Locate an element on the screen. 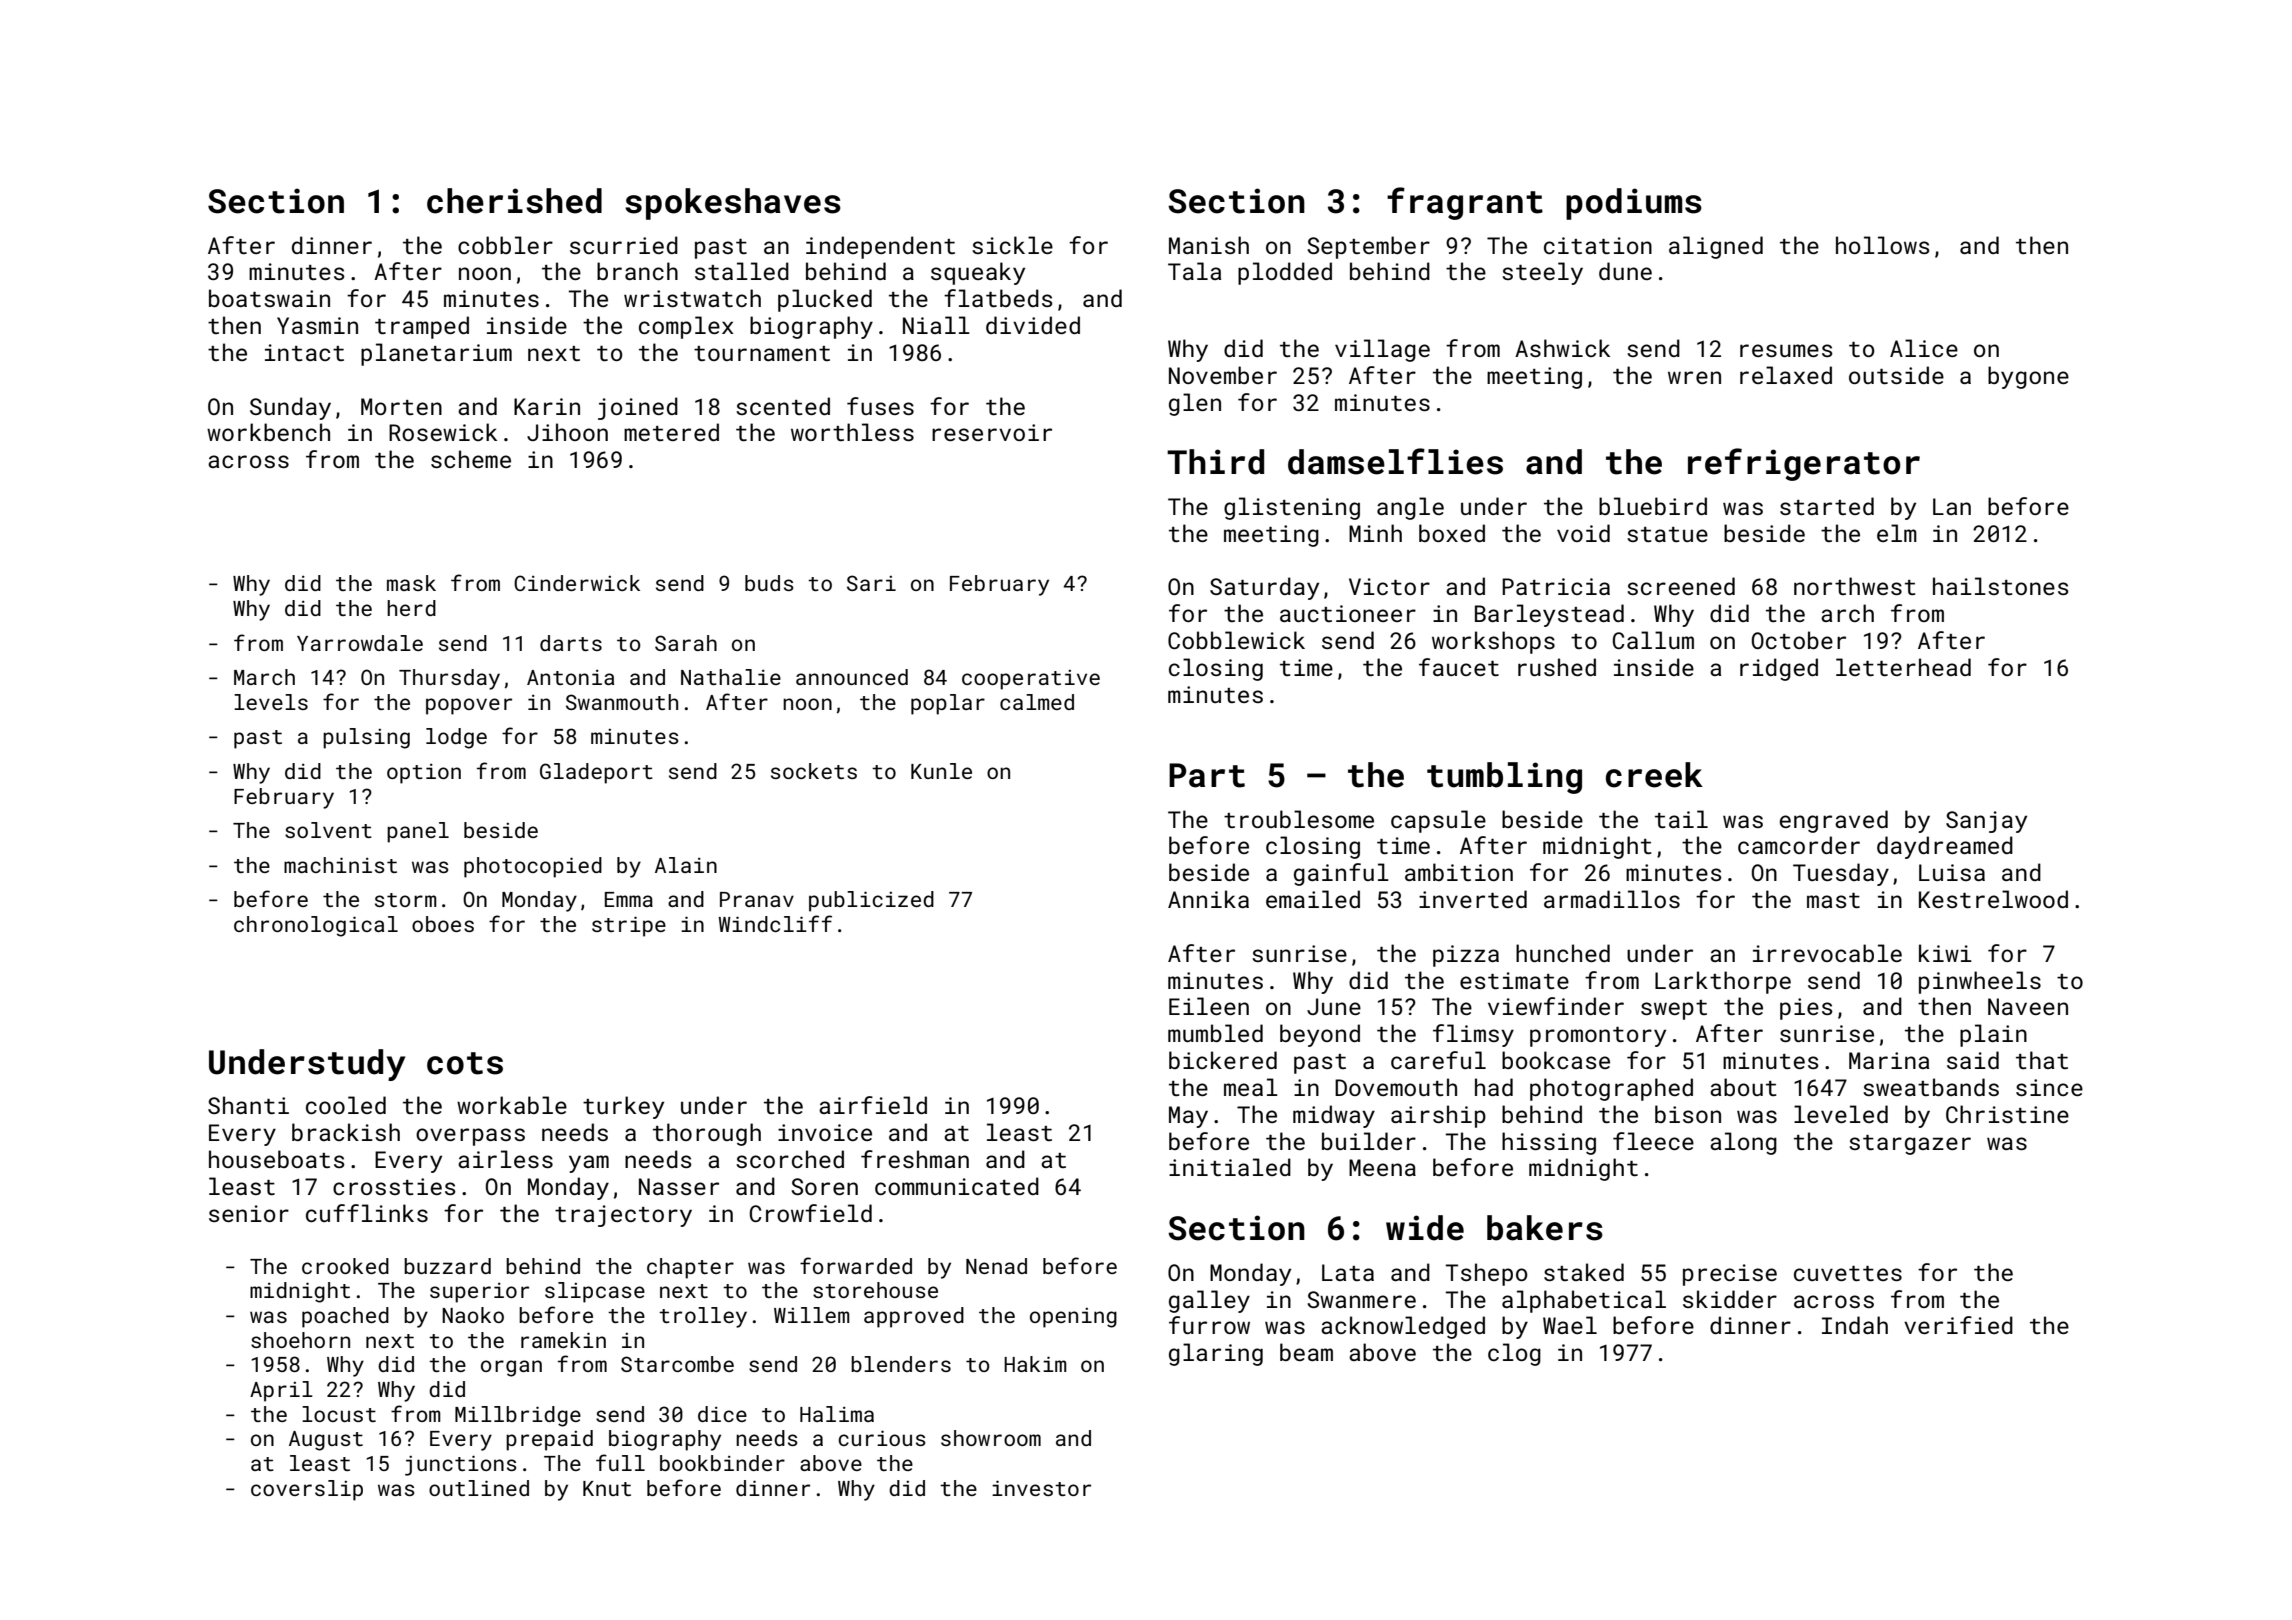 The image size is (2292, 1620). showroom is located at coordinates (991, 1438).
